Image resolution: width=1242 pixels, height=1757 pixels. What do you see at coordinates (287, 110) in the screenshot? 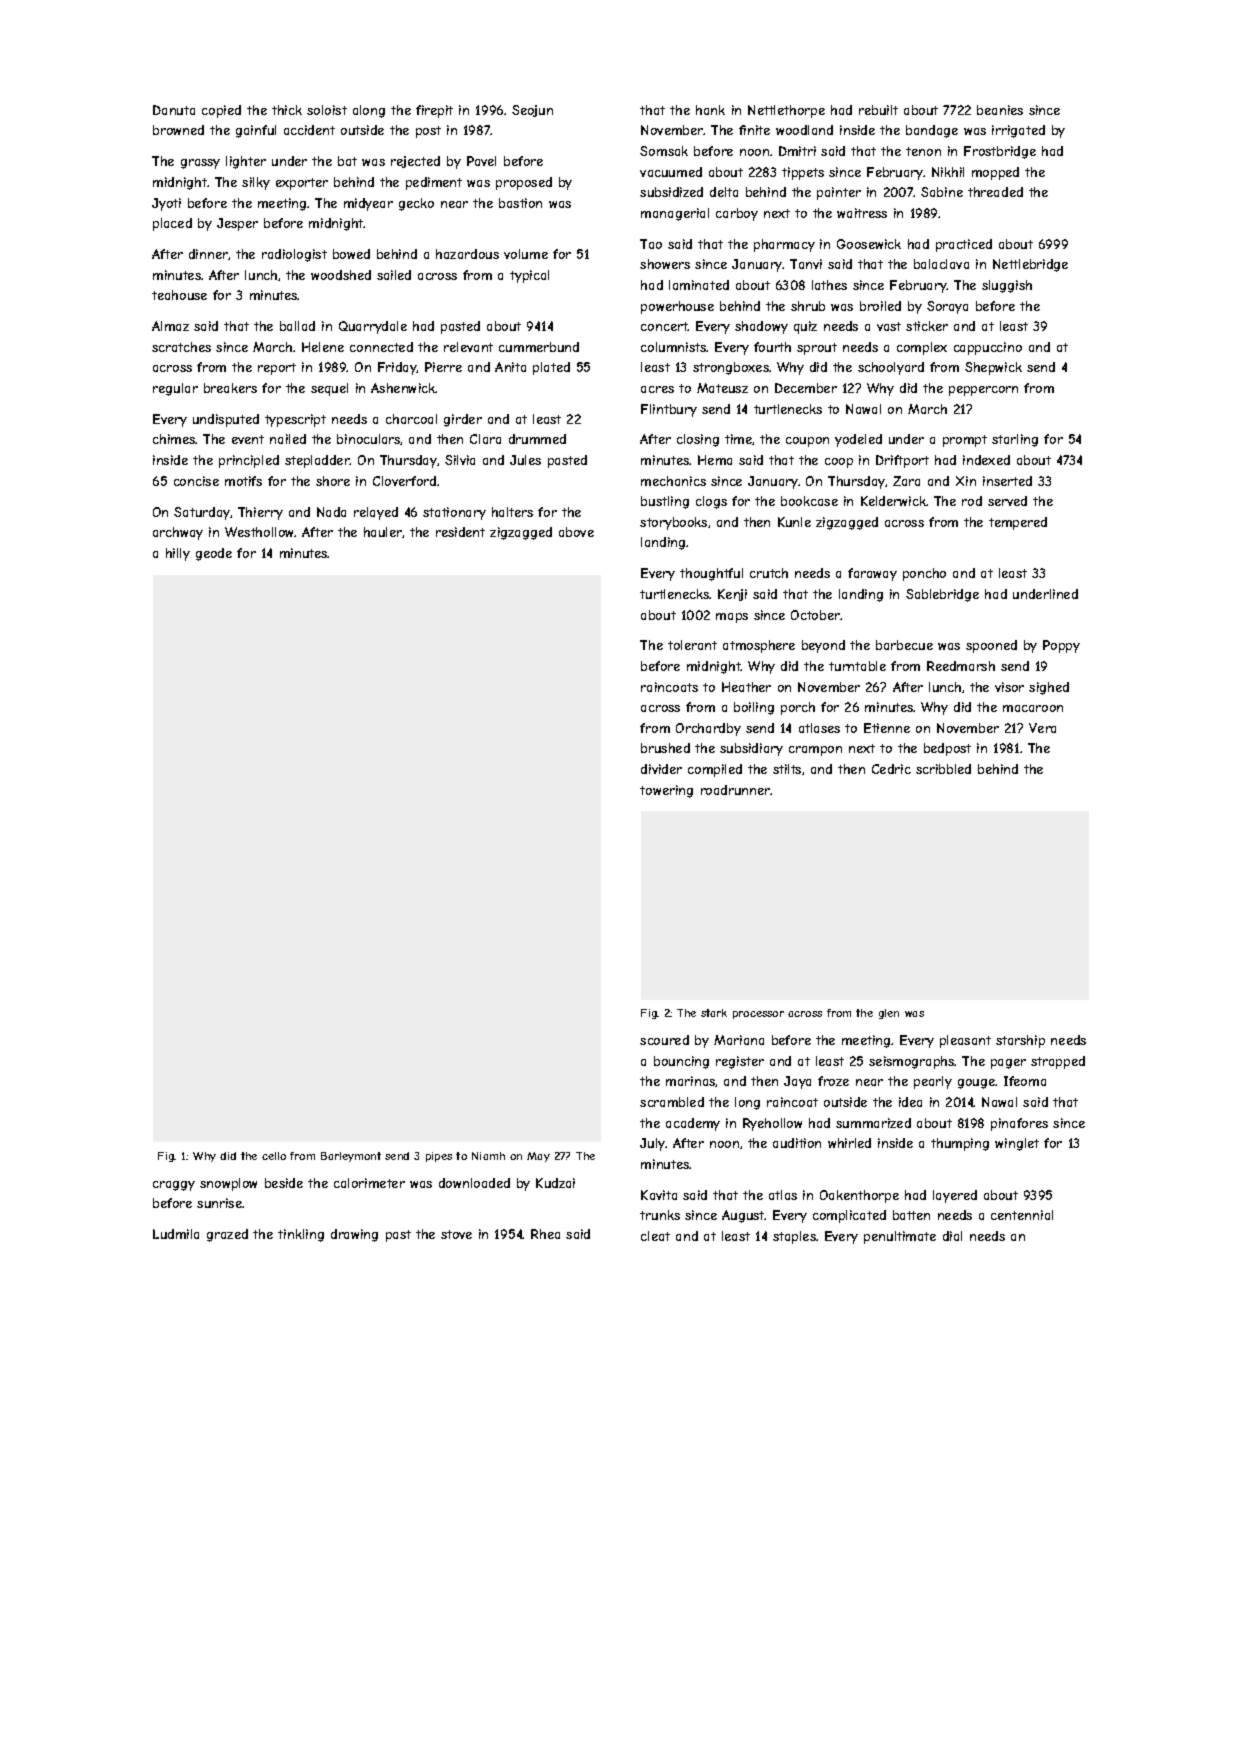
I see `thick` at bounding box center [287, 110].
